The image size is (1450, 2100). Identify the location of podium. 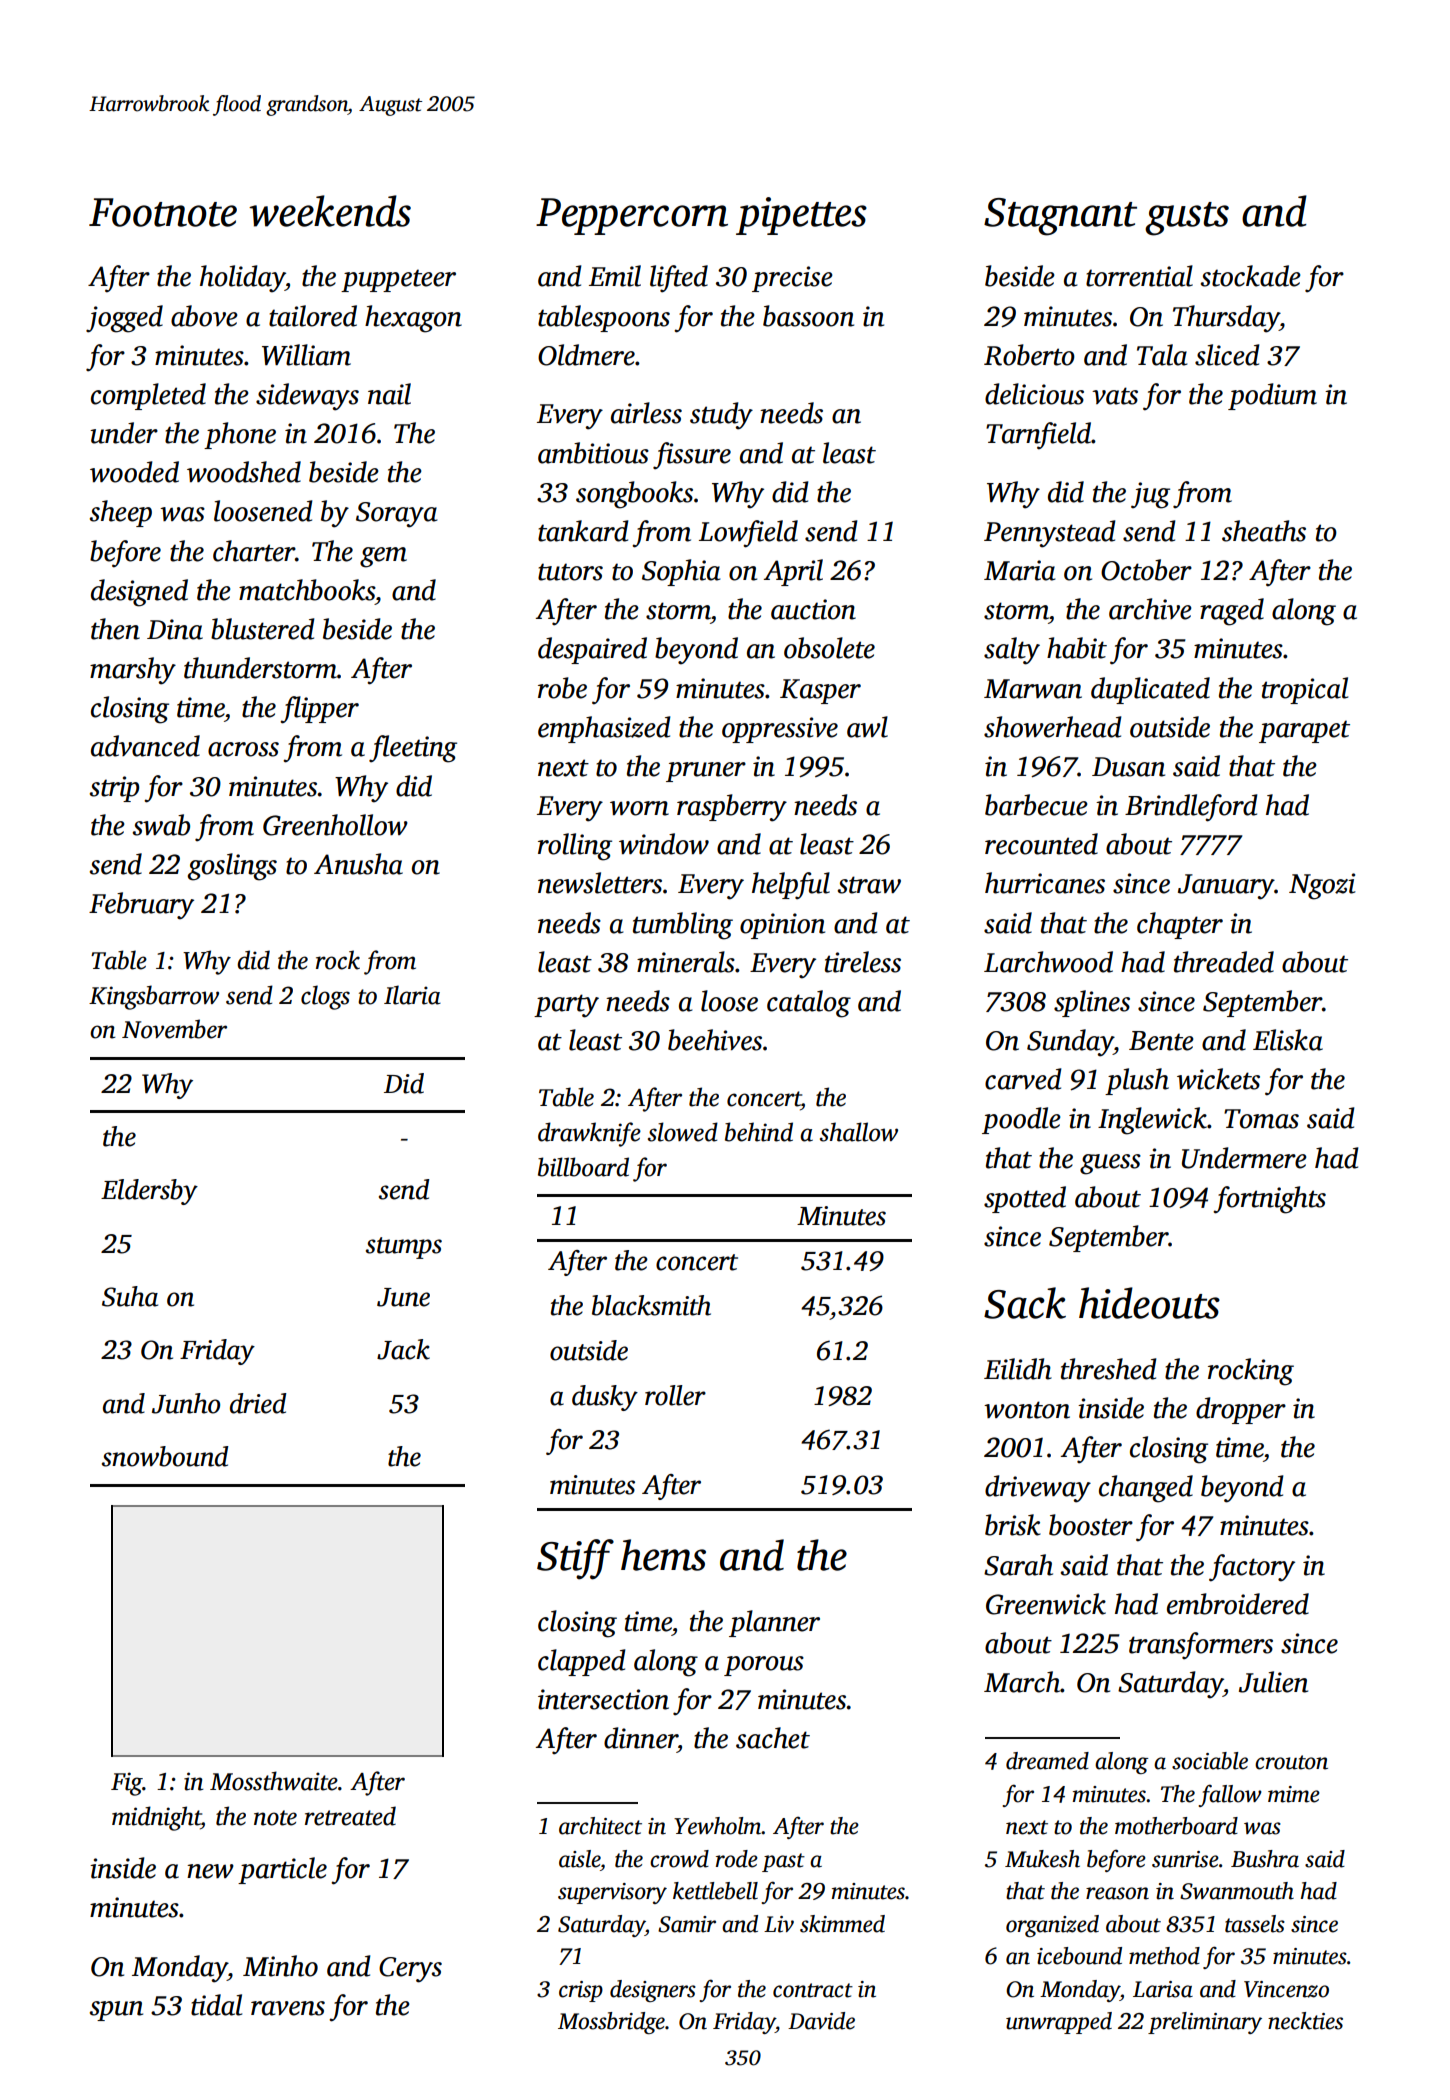
(1272, 396).
